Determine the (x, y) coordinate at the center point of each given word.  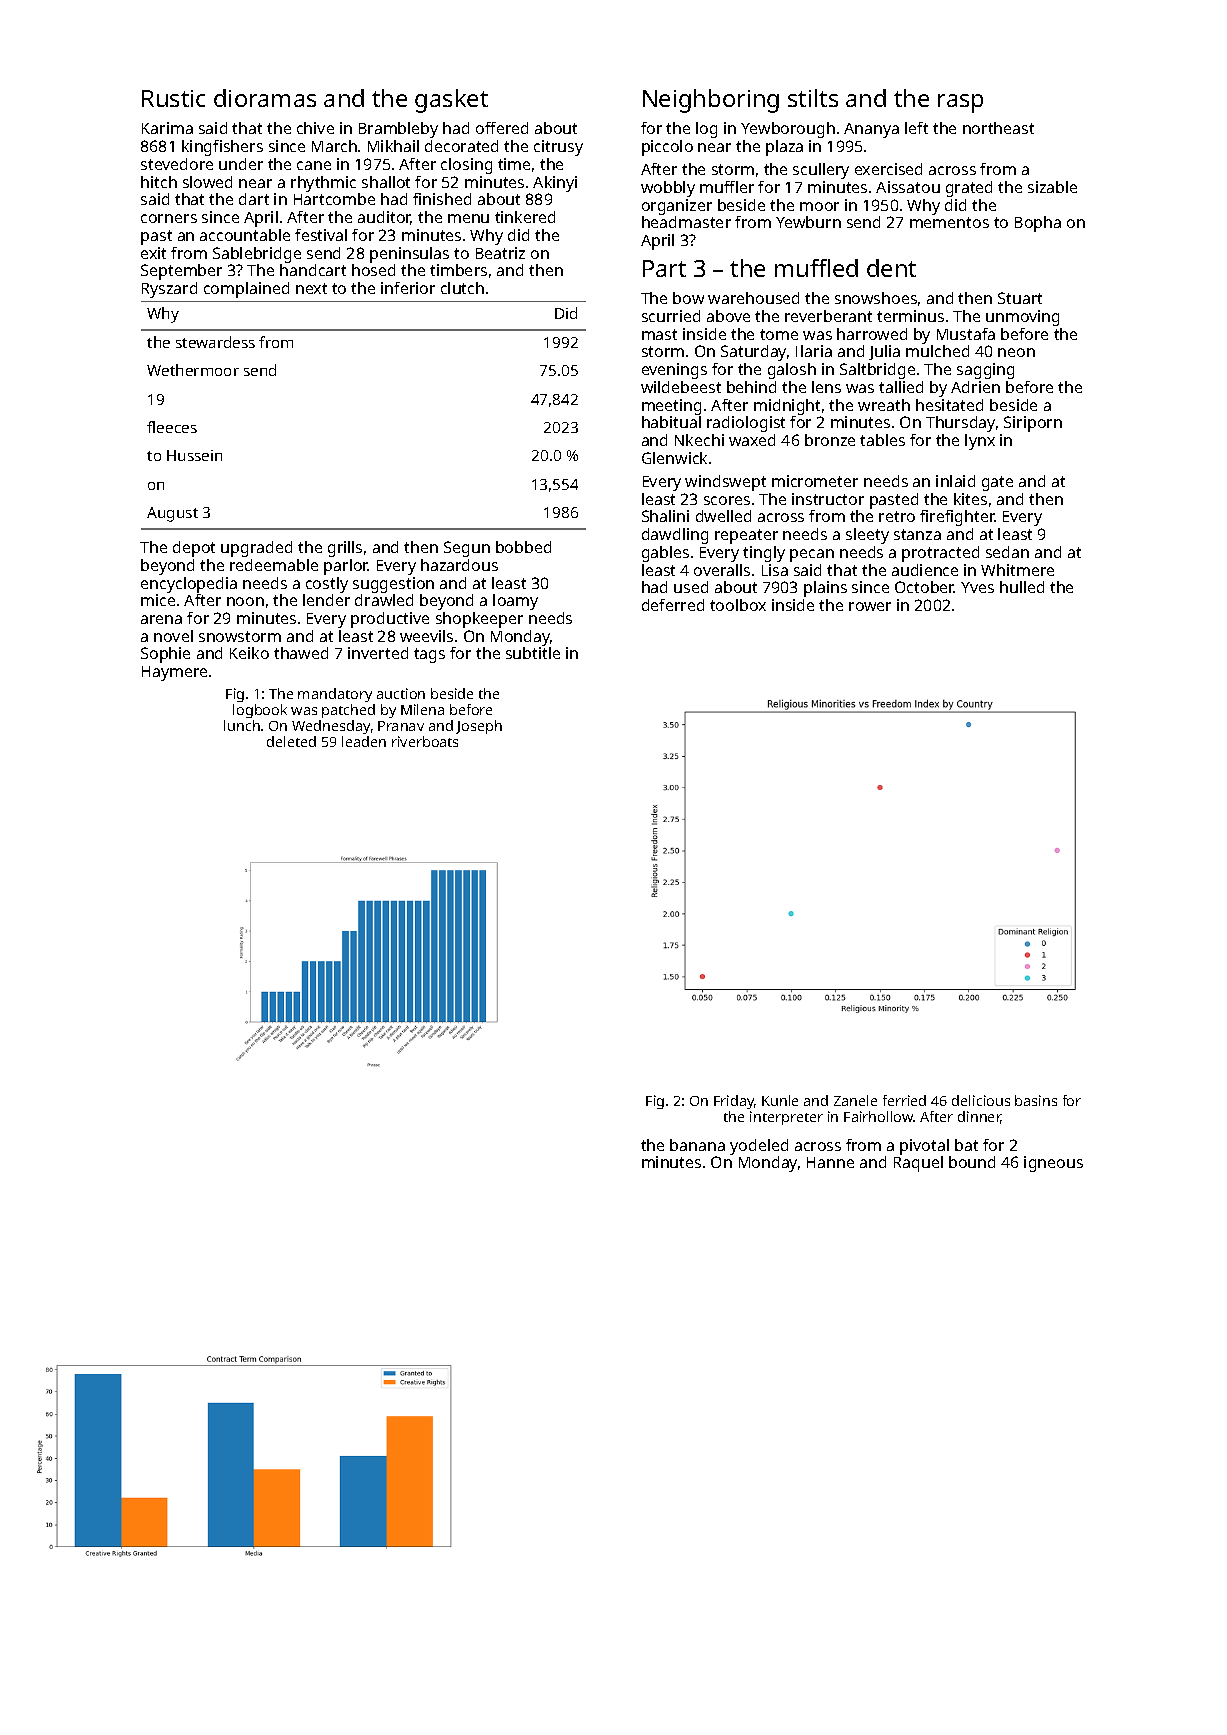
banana (697, 1145)
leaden (364, 741)
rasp (960, 103)
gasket (451, 101)
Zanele (855, 1100)
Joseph (479, 727)
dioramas (265, 98)
